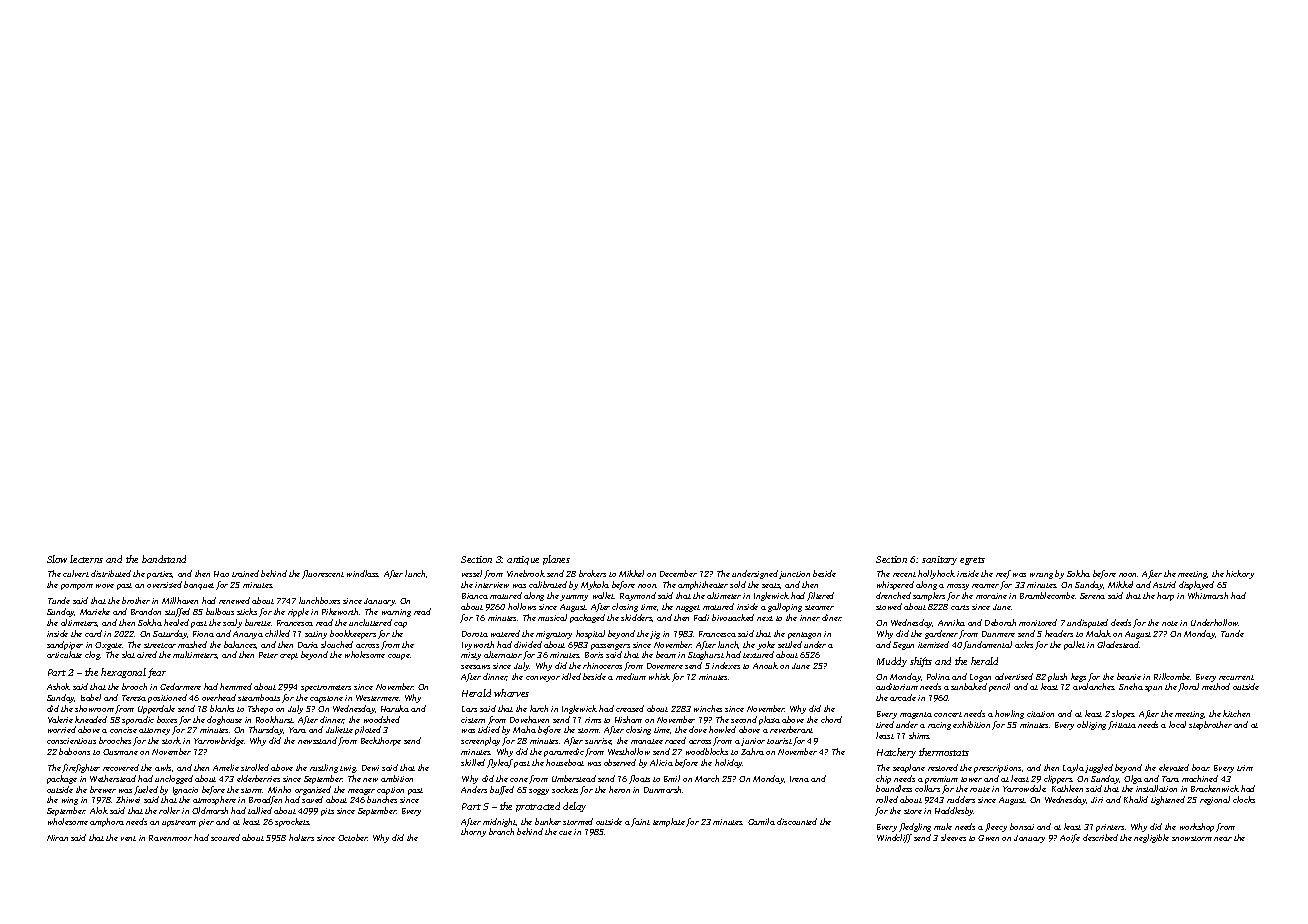 The width and height of the document is (1308, 924). What do you see at coordinates (1009, 714) in the document?
I see `howling` at bounding box center [1009, 714].
